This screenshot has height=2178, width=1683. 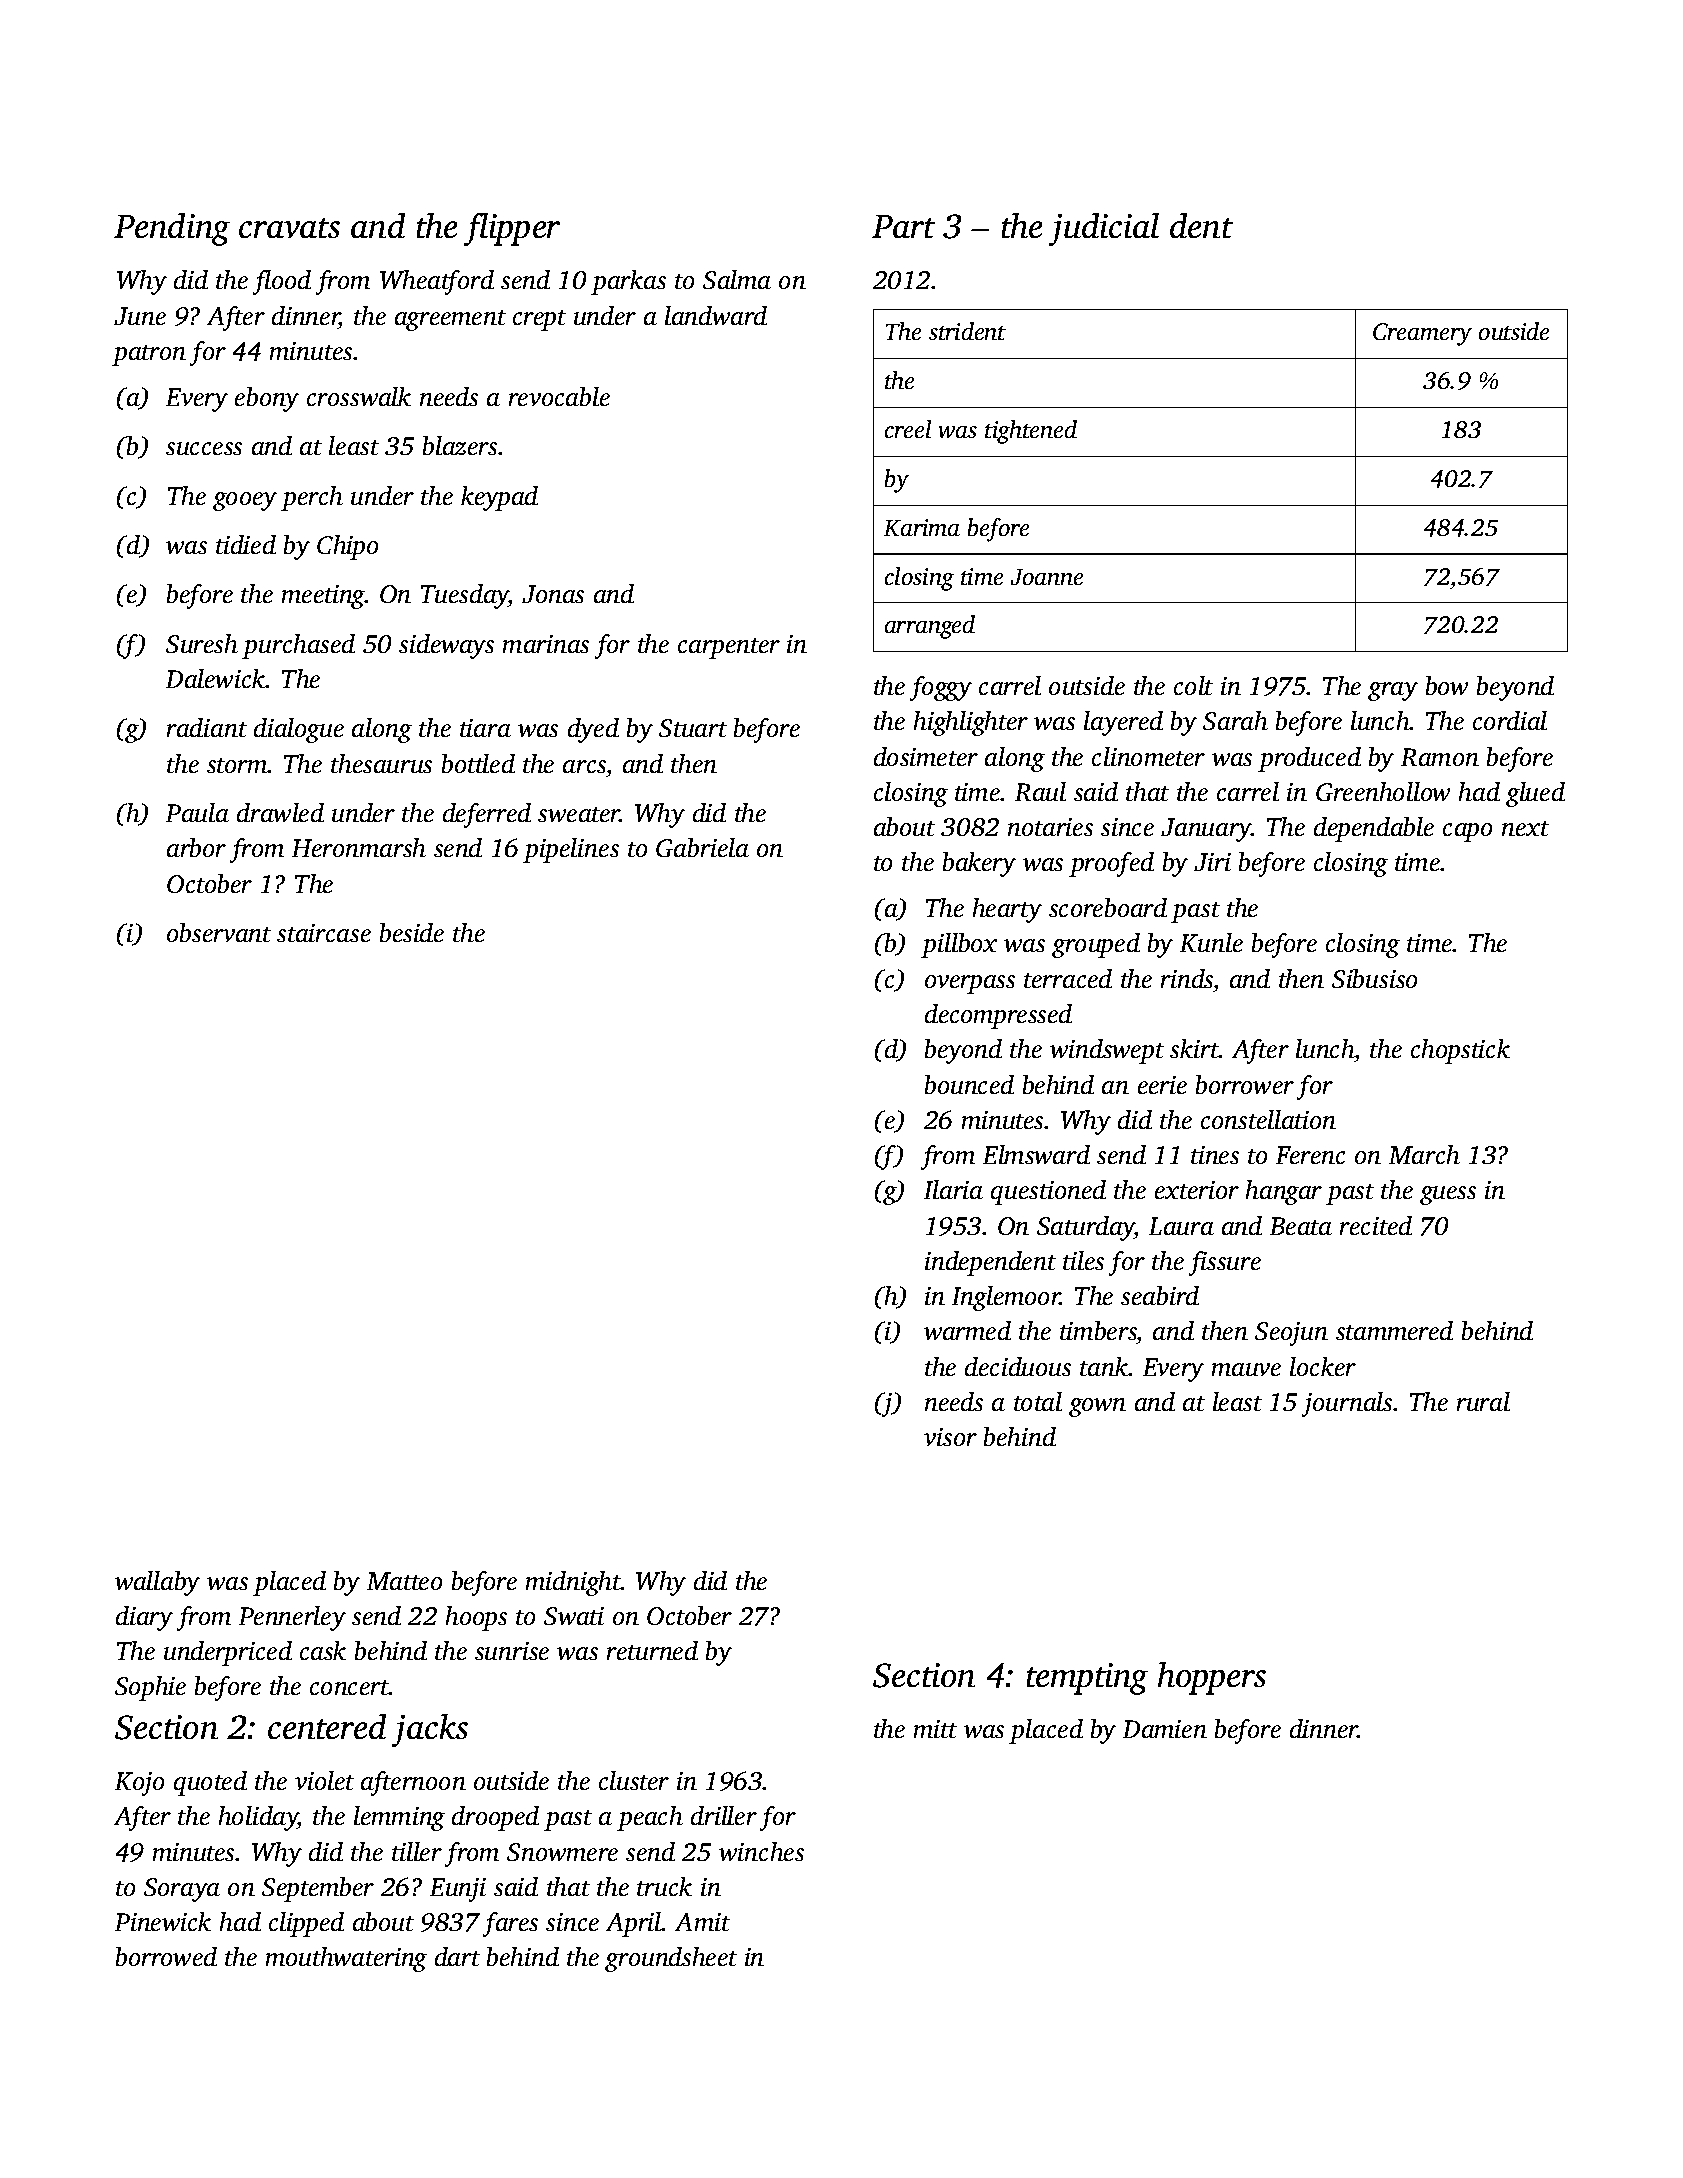 What do you see at coordinates (671, 1959) in the screenshot?
I see `groundsheet` at bounding box center [671, 1959].
